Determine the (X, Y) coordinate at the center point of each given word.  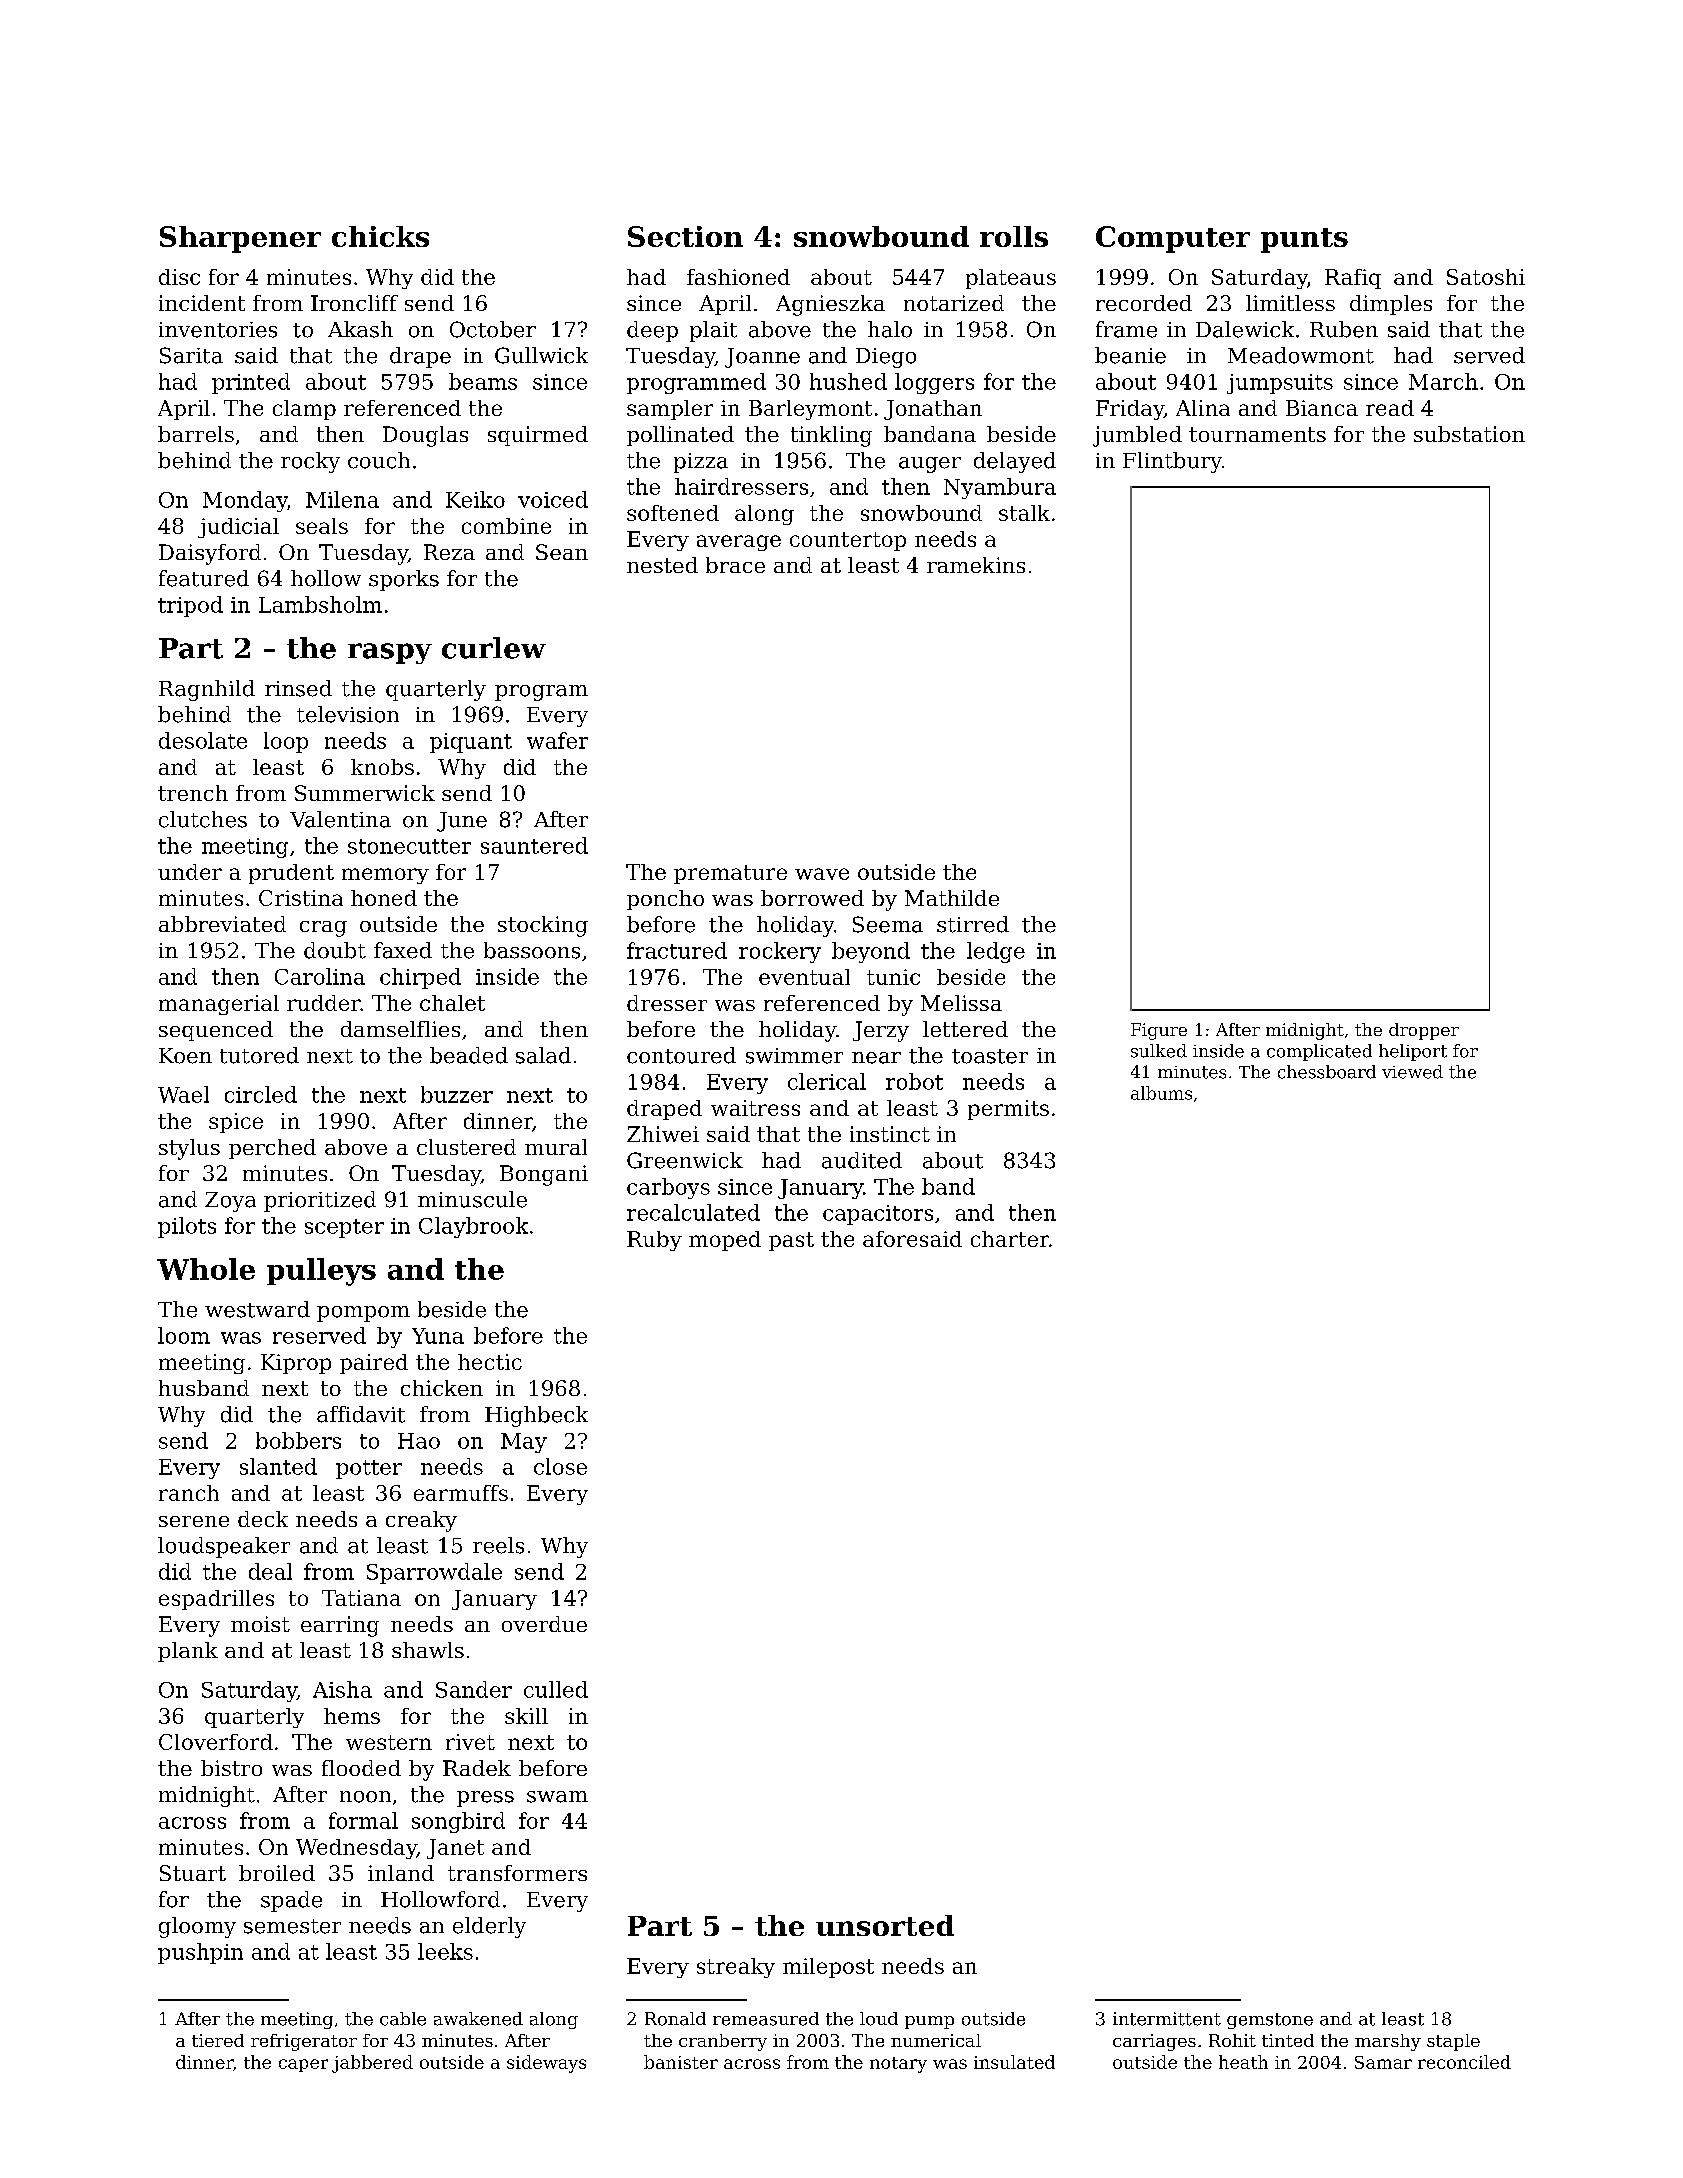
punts (1304, 240)
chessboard (1327, 1072)
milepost (828, 1968)
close (560, 1466)
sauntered (534, 845)
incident (202, 303)
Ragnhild (207, 690)
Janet (455, 1849)
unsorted (885, 1925)
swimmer (794, 1056)
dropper (1424, 1031)
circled (261, 1094)
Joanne (762, 358)
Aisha (342, 1689)
